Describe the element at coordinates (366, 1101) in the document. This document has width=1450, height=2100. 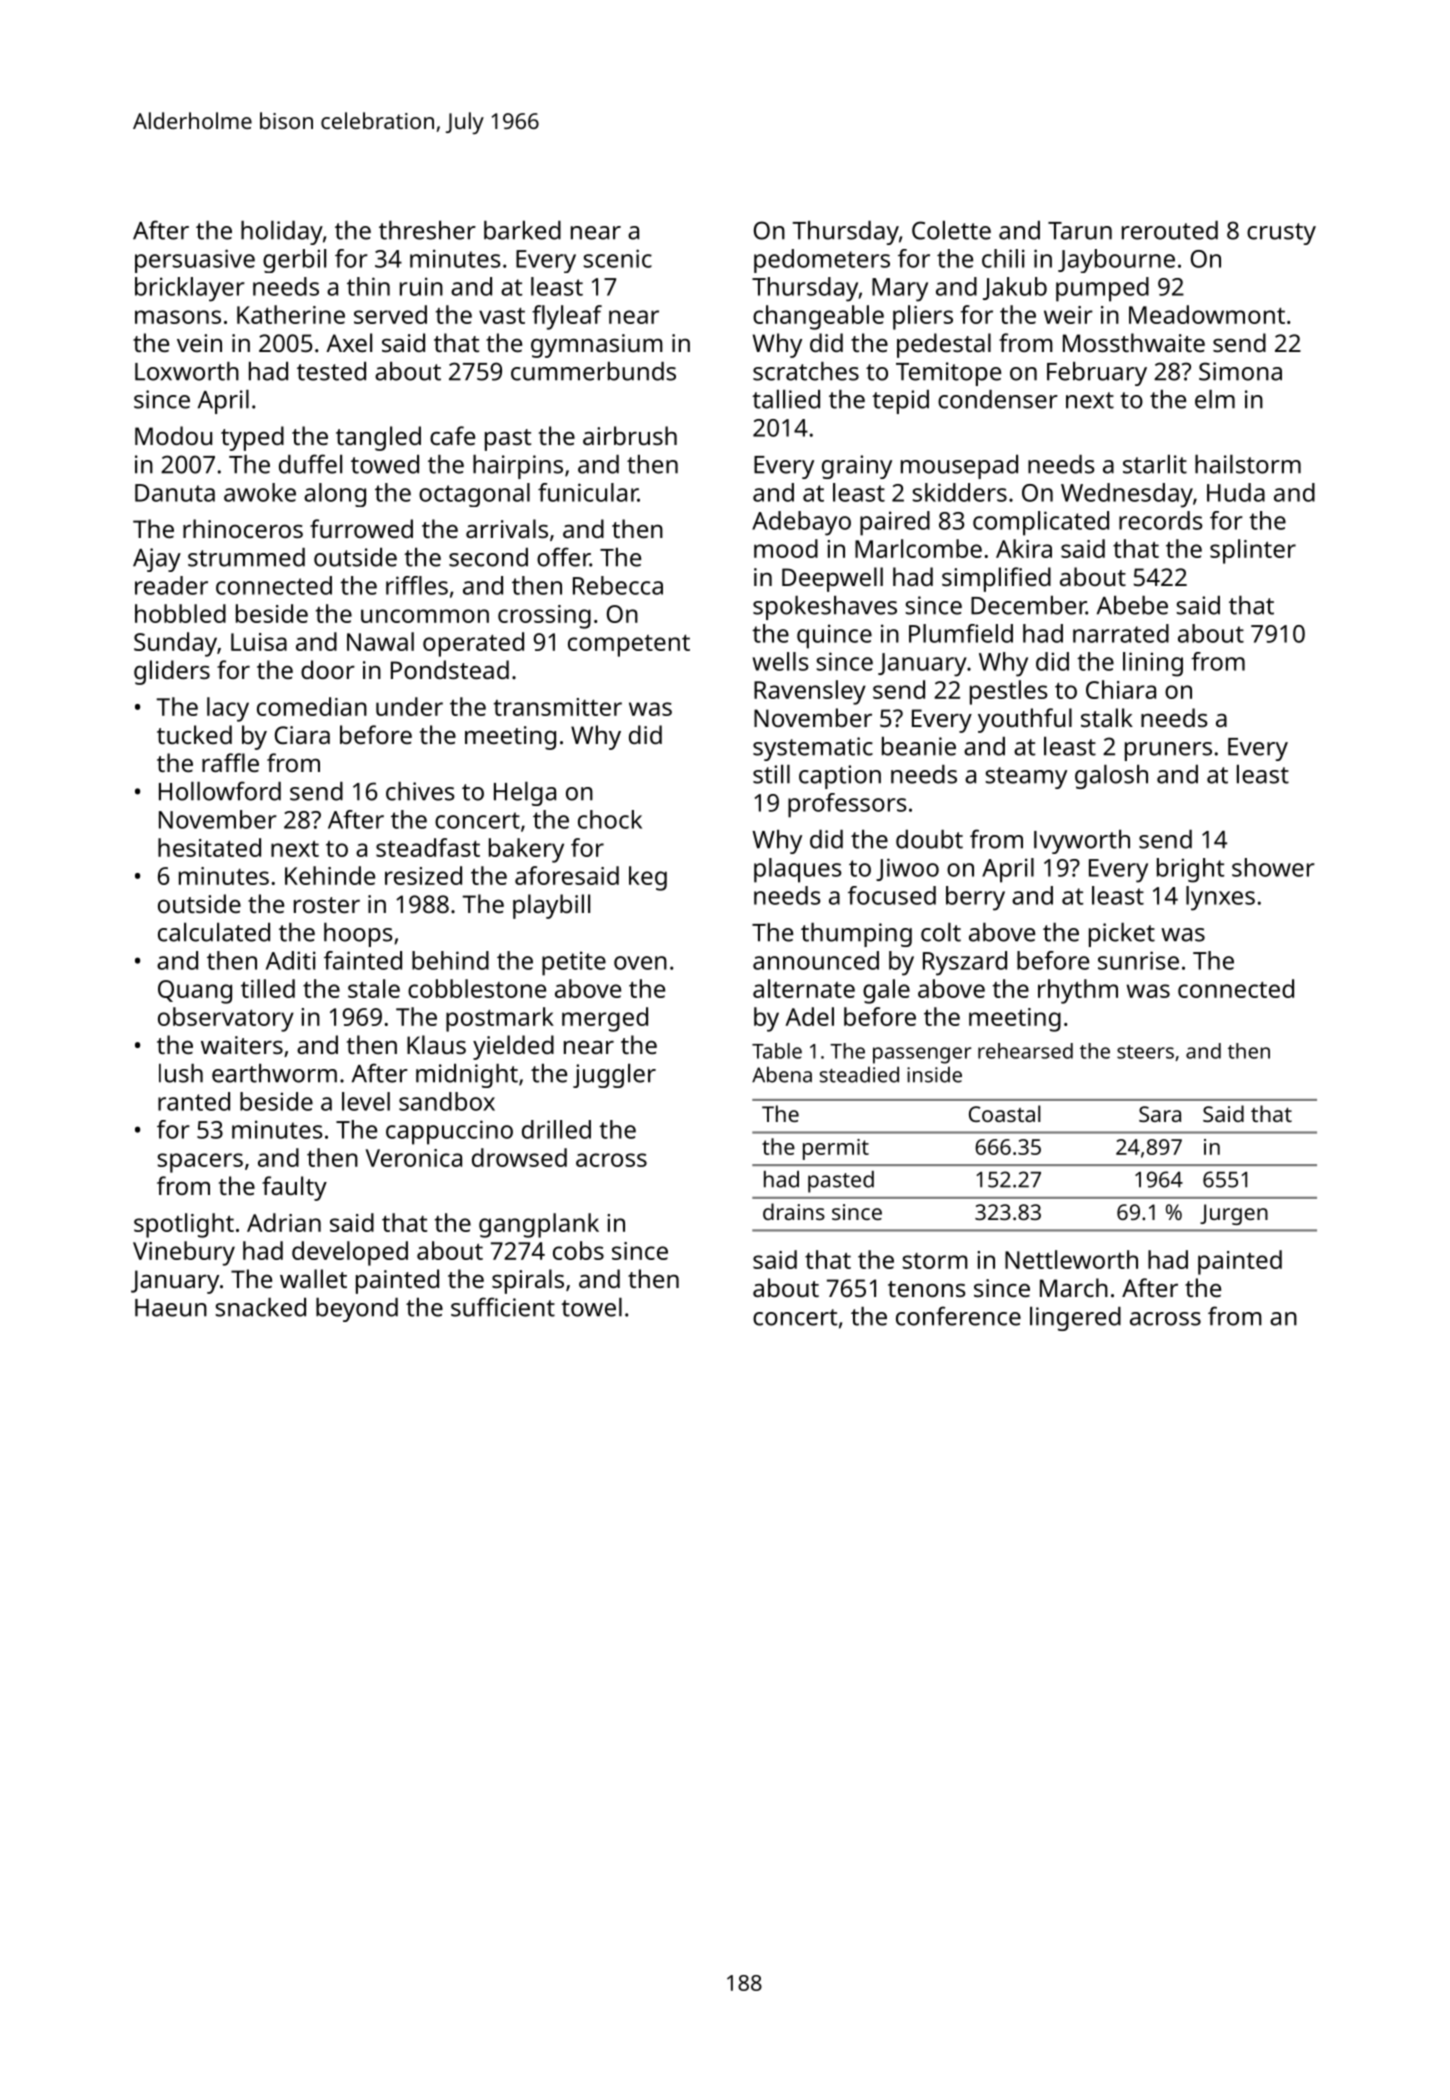
I see `level` at that location.
